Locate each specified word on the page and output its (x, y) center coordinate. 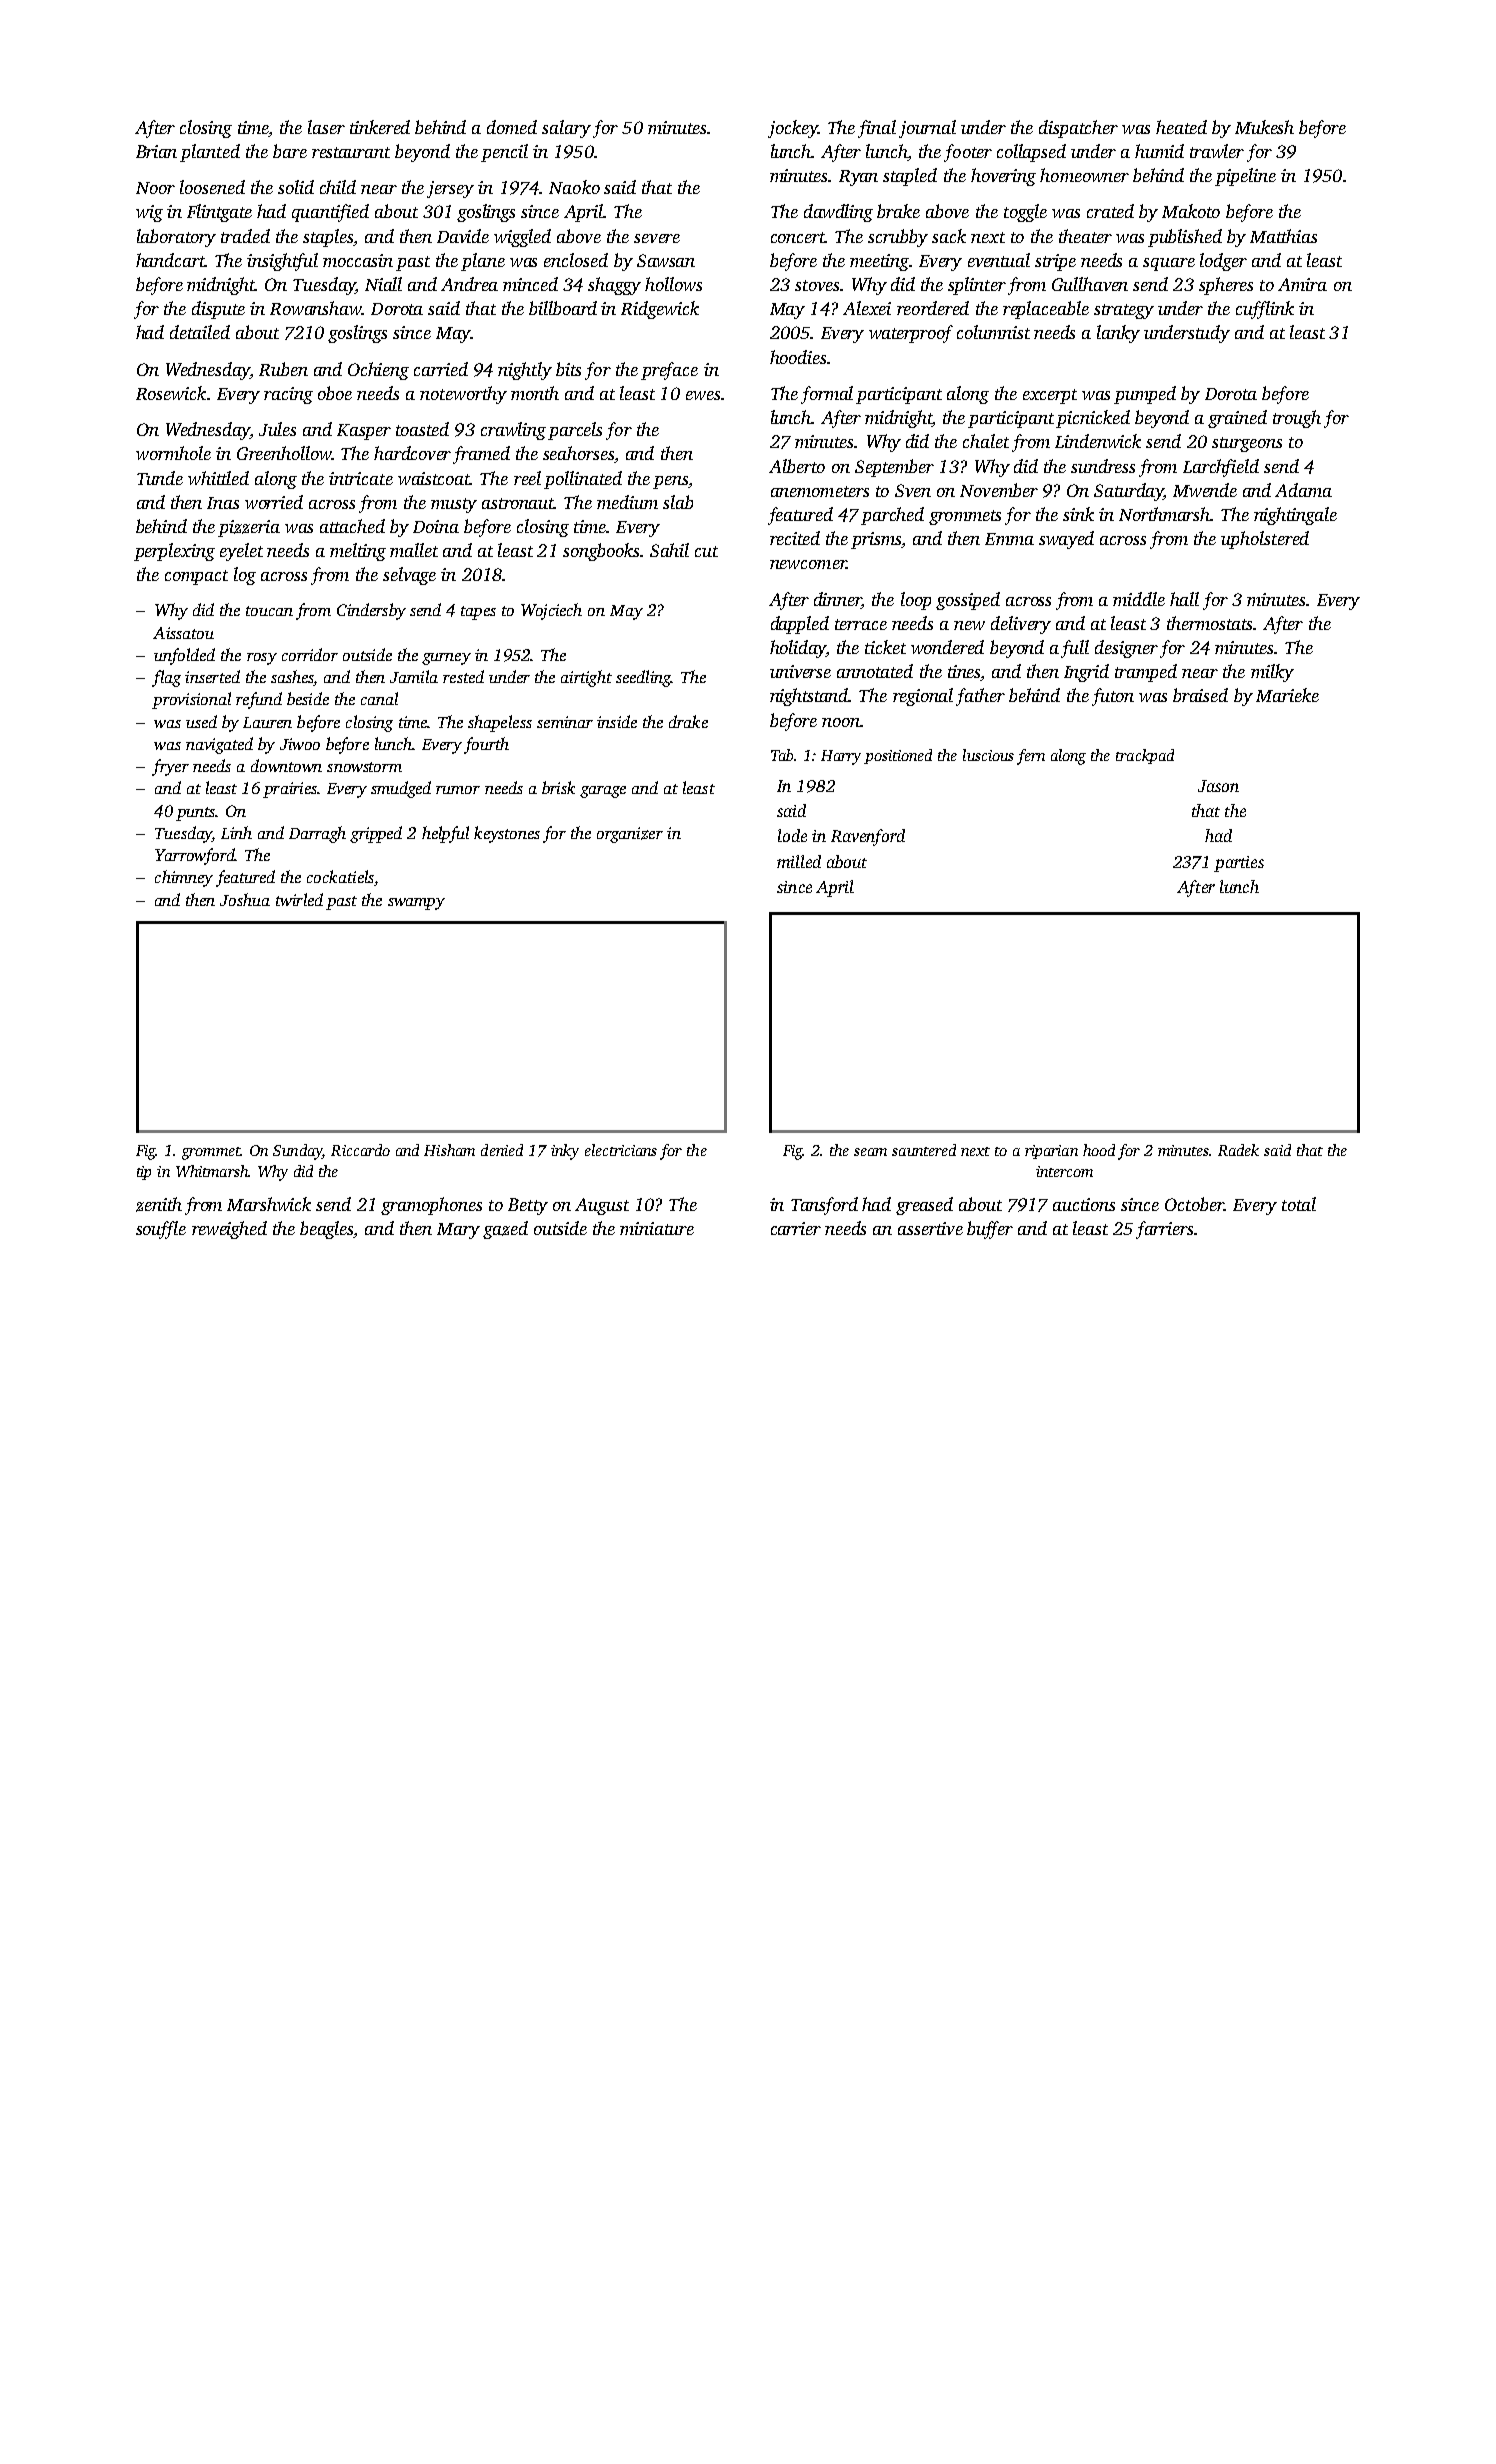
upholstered (1265, 540)
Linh (236, 832)
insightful (282, 262)
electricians (621, 1150)
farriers (1164, 1230)
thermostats (1209, 623)
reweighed (229, 1230)
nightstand (809, 697)
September (894, 468)
